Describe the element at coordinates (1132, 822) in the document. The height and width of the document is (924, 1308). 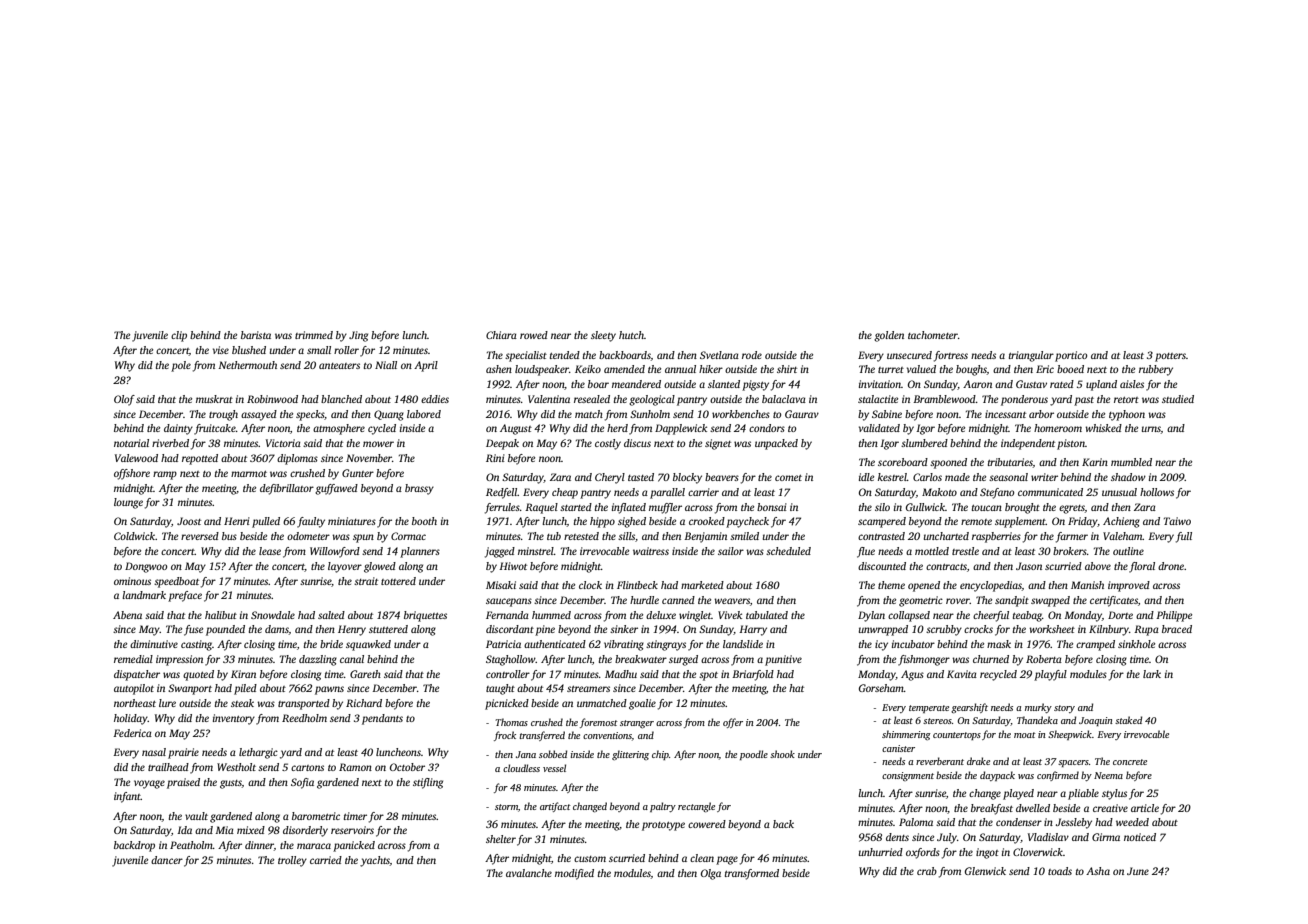
I see `weeded` at that location.
